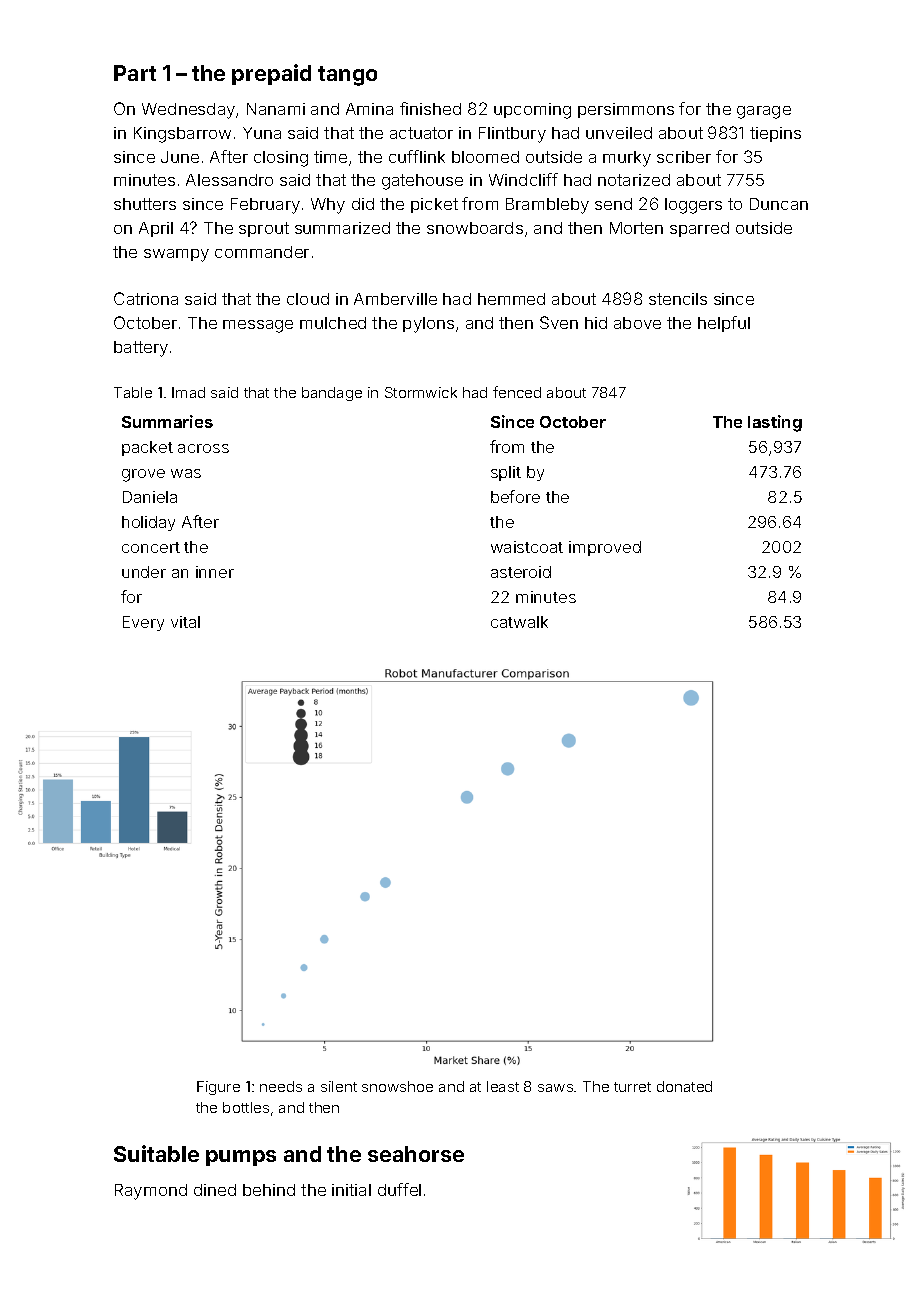 Image resolution: width=924 pixels, height=1308 pixels. Describe the element at coordinates (215, 1190) in the image. I see `dined` at that location.
